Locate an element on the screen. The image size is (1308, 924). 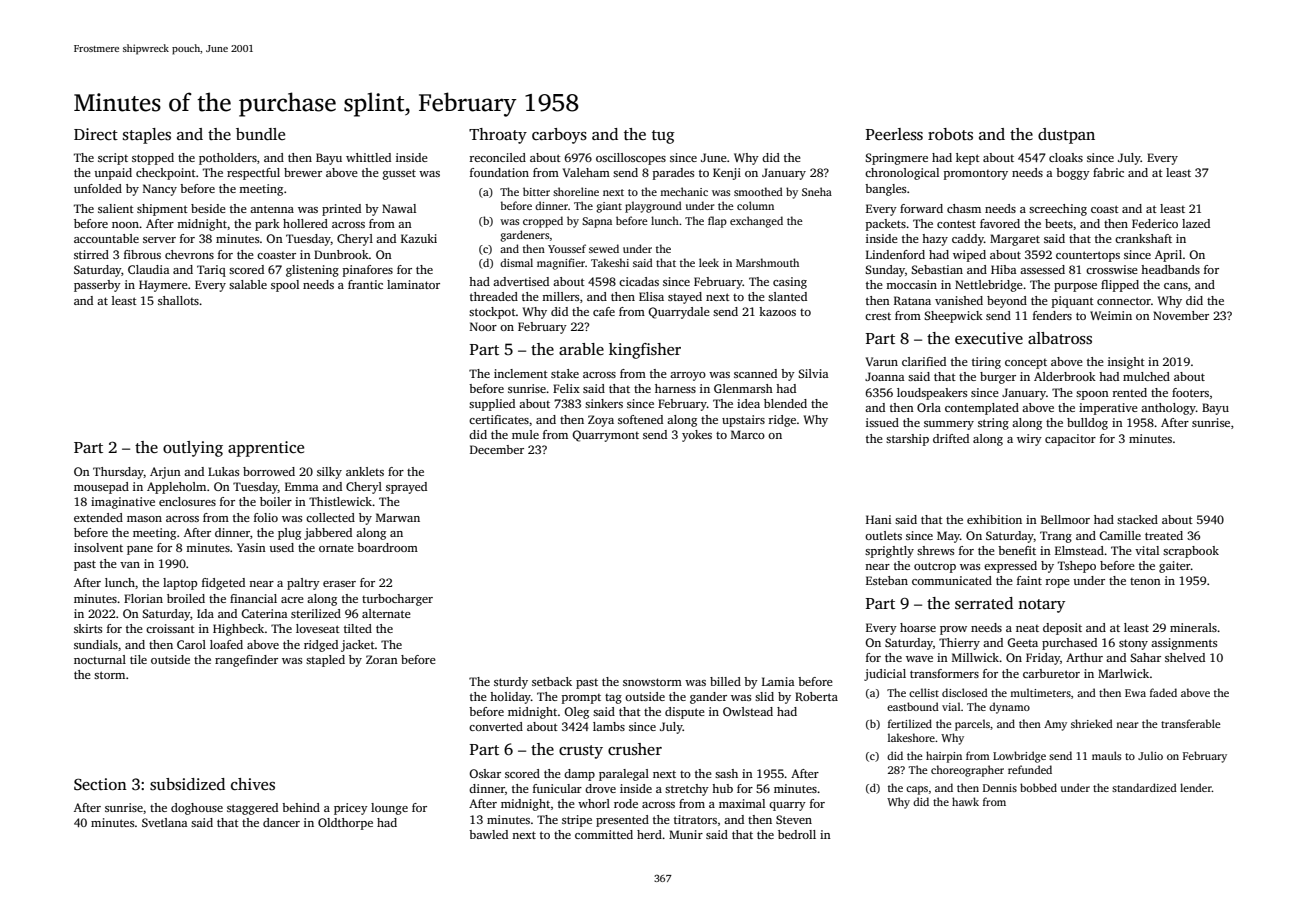
shallots is located at coordinates (178, 300).
